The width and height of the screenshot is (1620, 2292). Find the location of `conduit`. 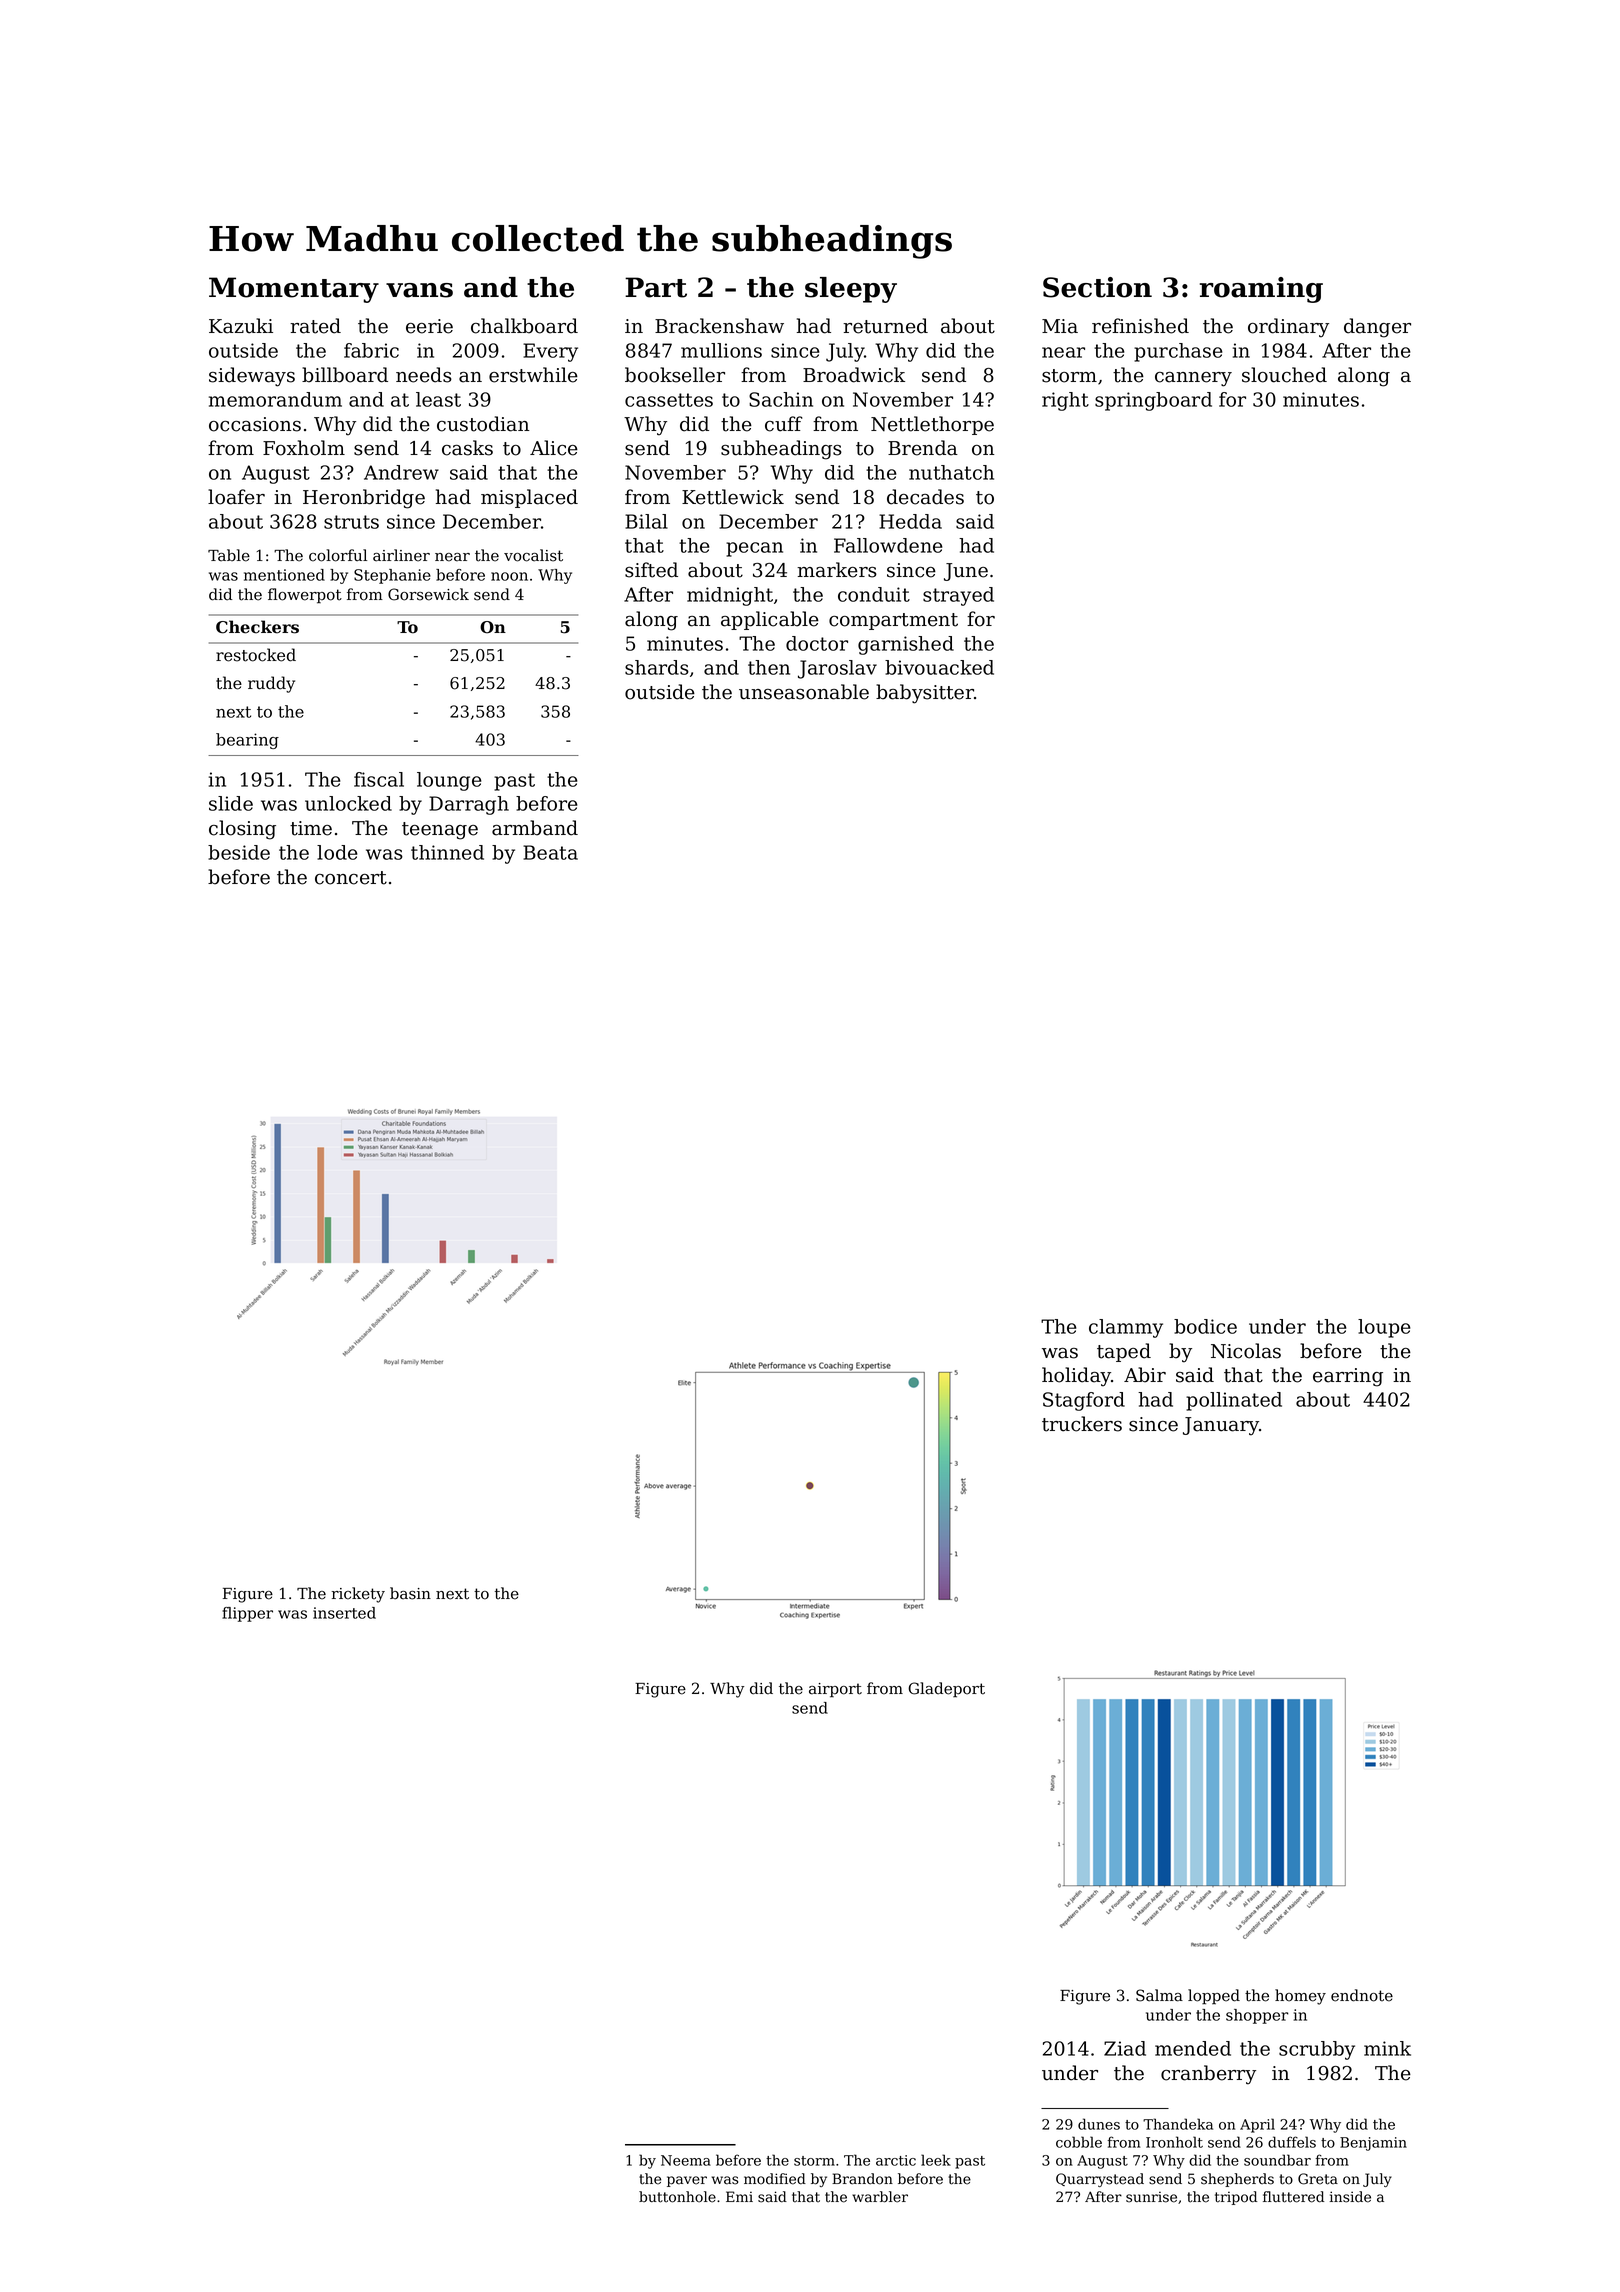

conduit is located at coordinates (874, 594).
